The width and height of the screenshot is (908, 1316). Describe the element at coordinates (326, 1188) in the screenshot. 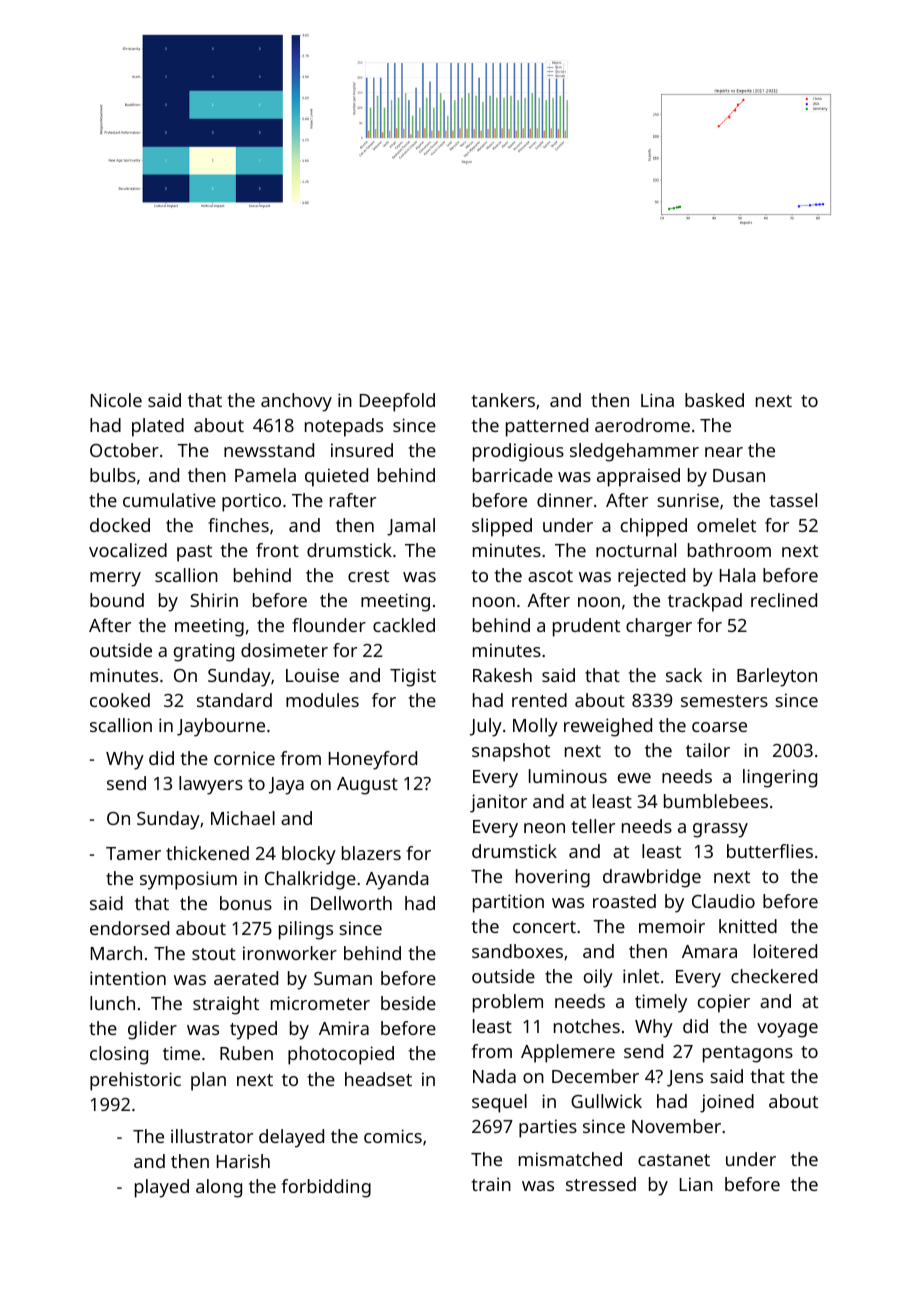

I see `forbidding` at that location.
